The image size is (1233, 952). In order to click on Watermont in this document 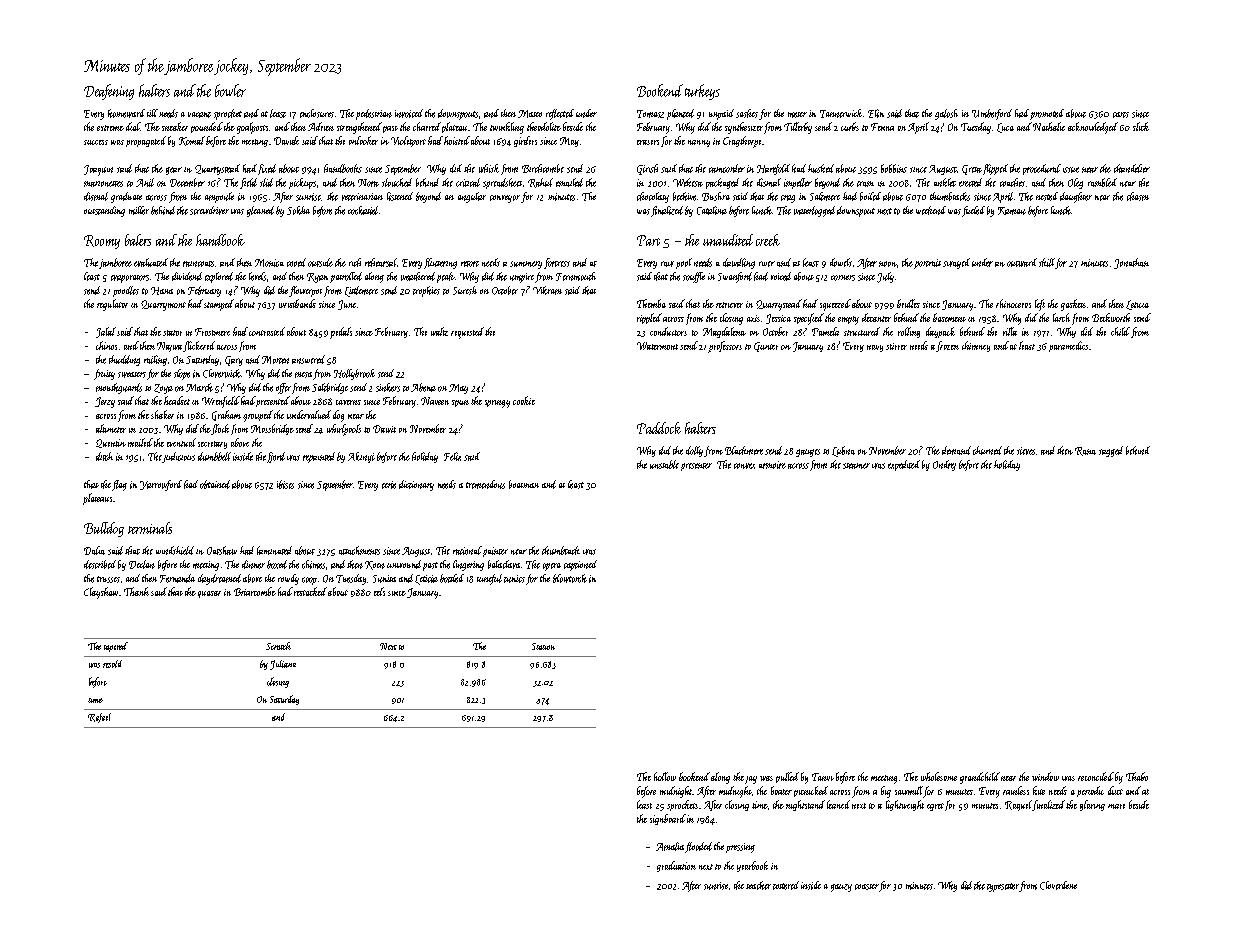, I will do `click(657, 346)`.
